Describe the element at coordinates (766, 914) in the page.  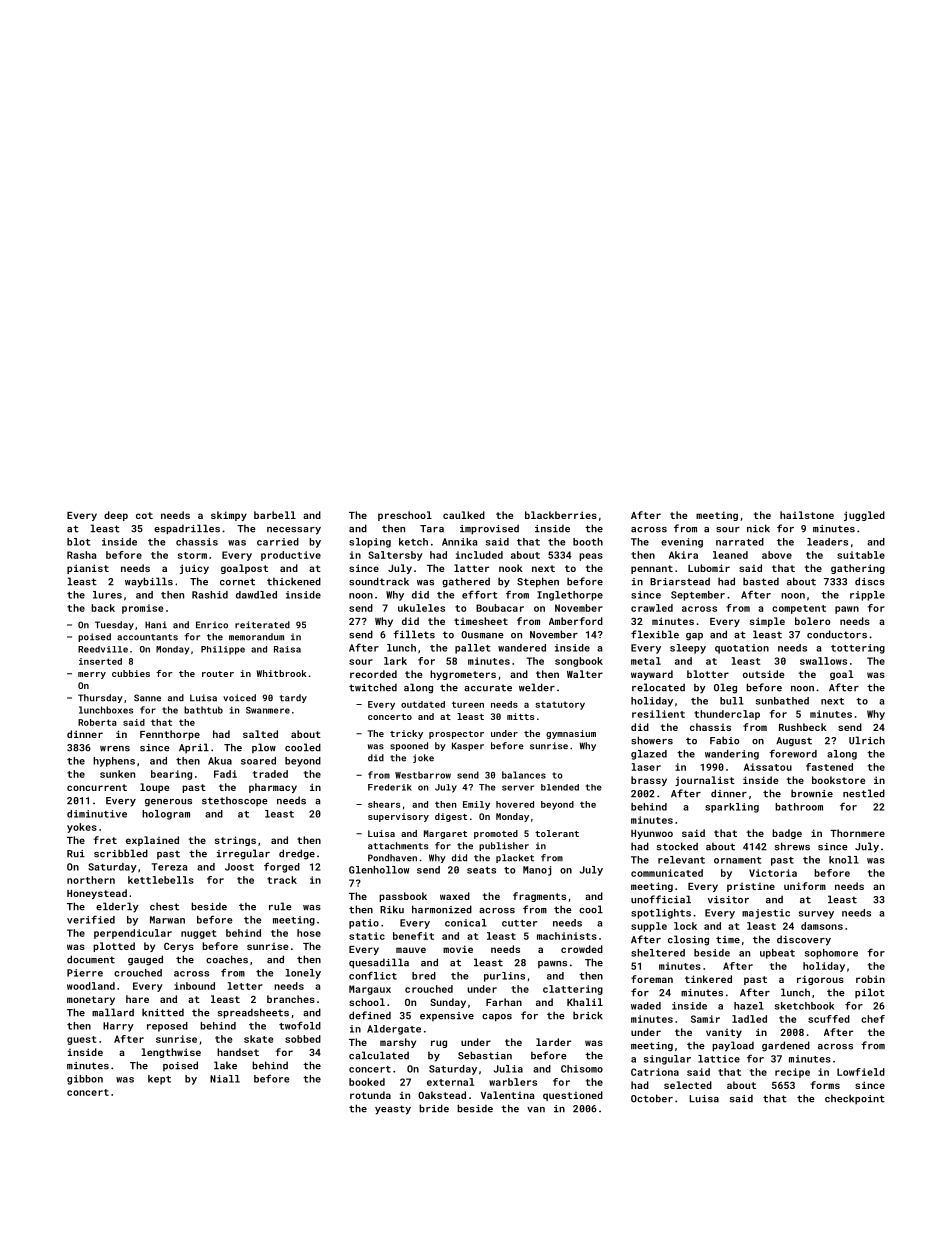
I see `majestic` at that location.
